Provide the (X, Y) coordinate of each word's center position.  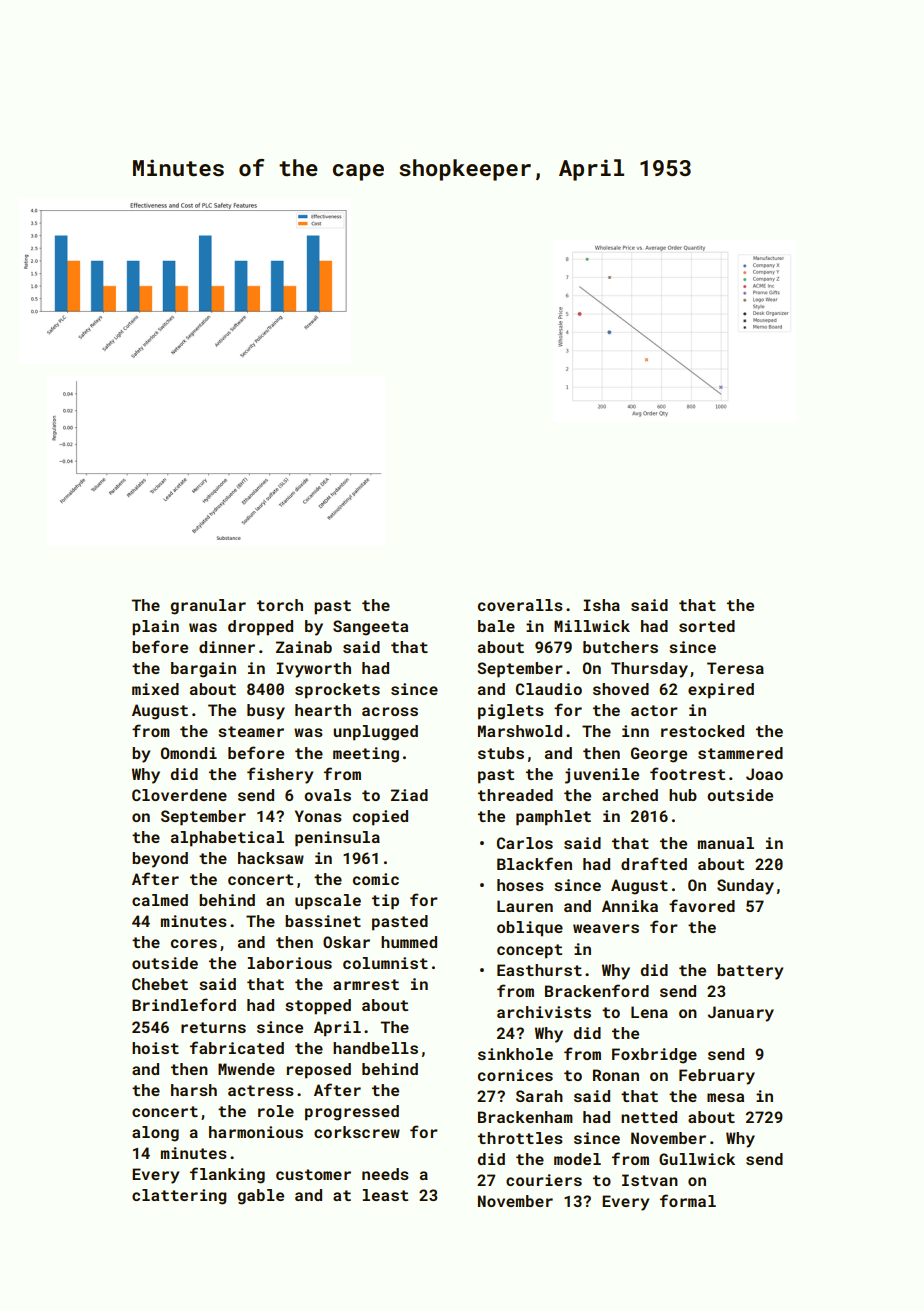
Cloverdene (179, 795)
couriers (544, 1180)
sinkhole (515, 1054)
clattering (179, 1197)
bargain (203, 670)
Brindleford (184, 1004)
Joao (764, 774)
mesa (725, 1097)
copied (380, 818)
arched (630, 795)
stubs (501, 753)
